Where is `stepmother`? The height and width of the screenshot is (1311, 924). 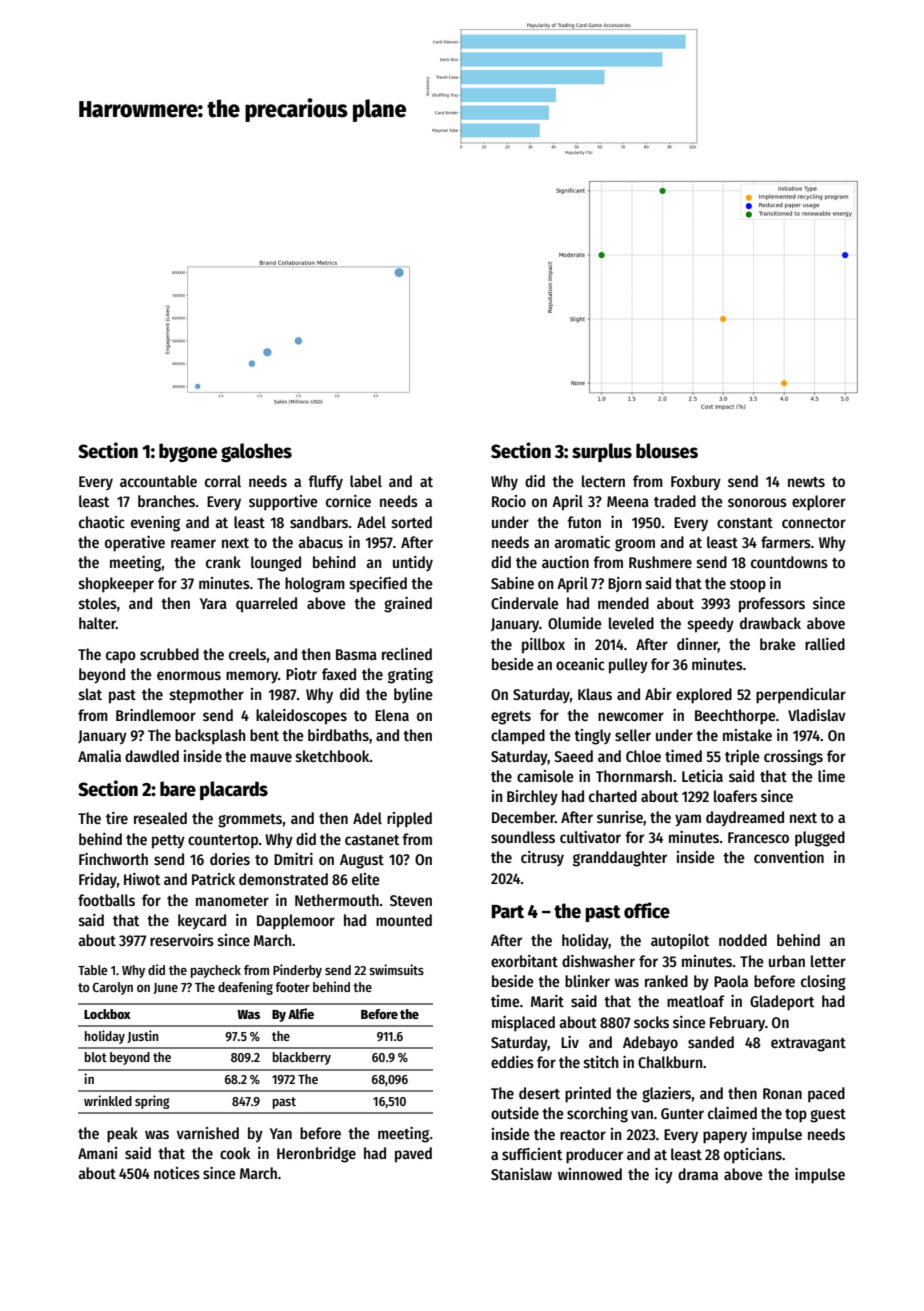
stepmother is located at coordinates (207, 696).
